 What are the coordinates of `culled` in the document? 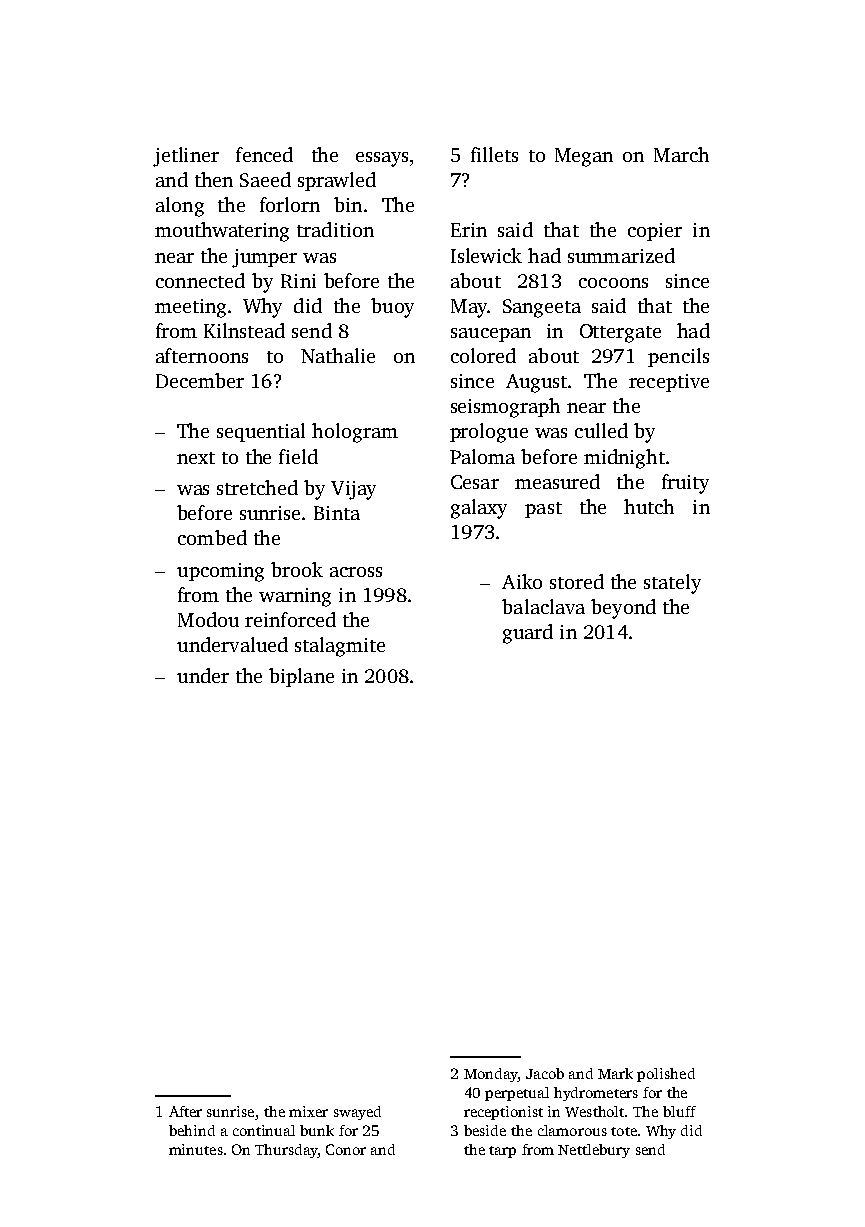 It's located at (601, 430).
